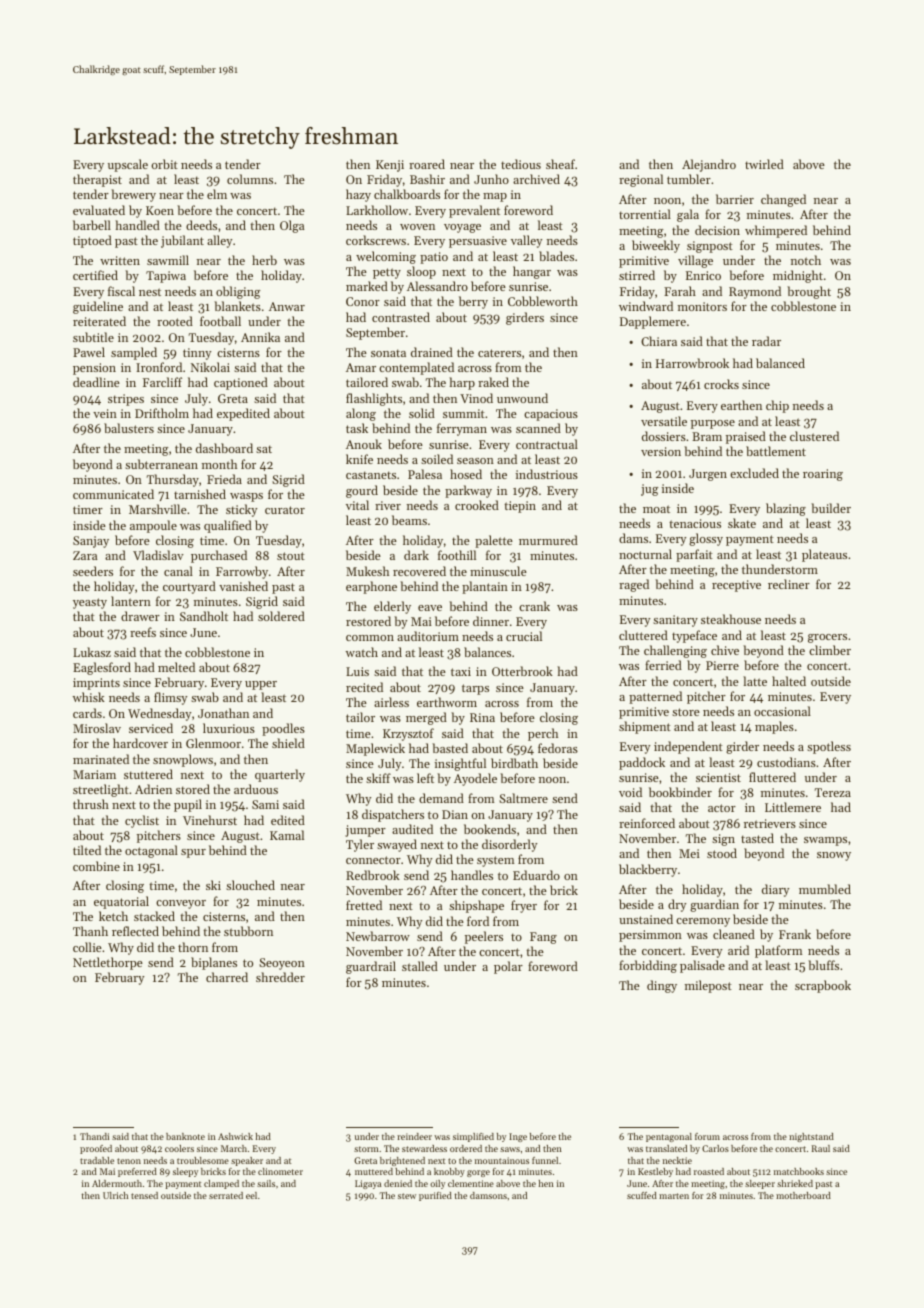 This screenshot has height=1308, width=924. I want to click on clustered, so click(814, 436).
